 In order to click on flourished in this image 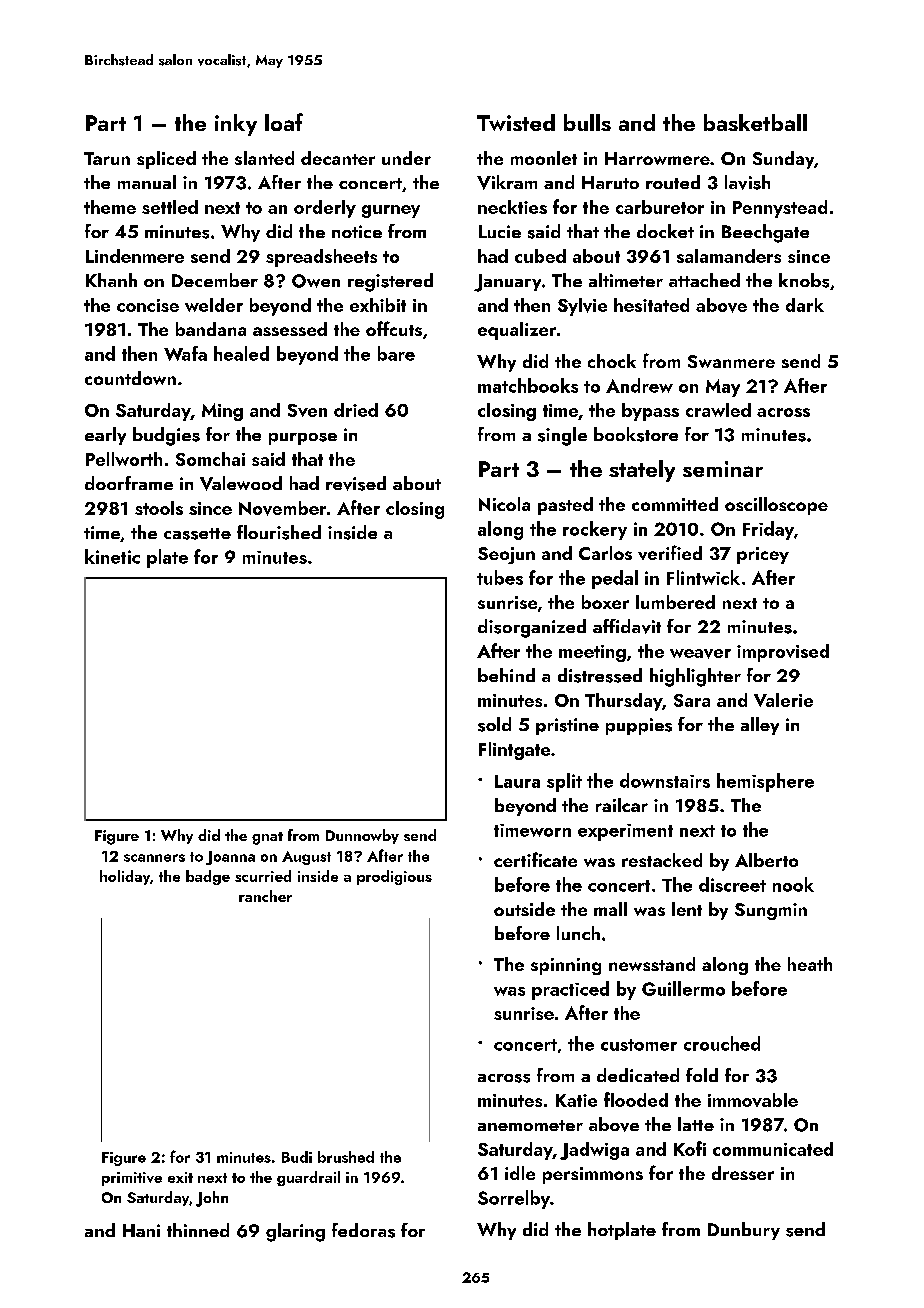, I will do `click(279, 532)`.
